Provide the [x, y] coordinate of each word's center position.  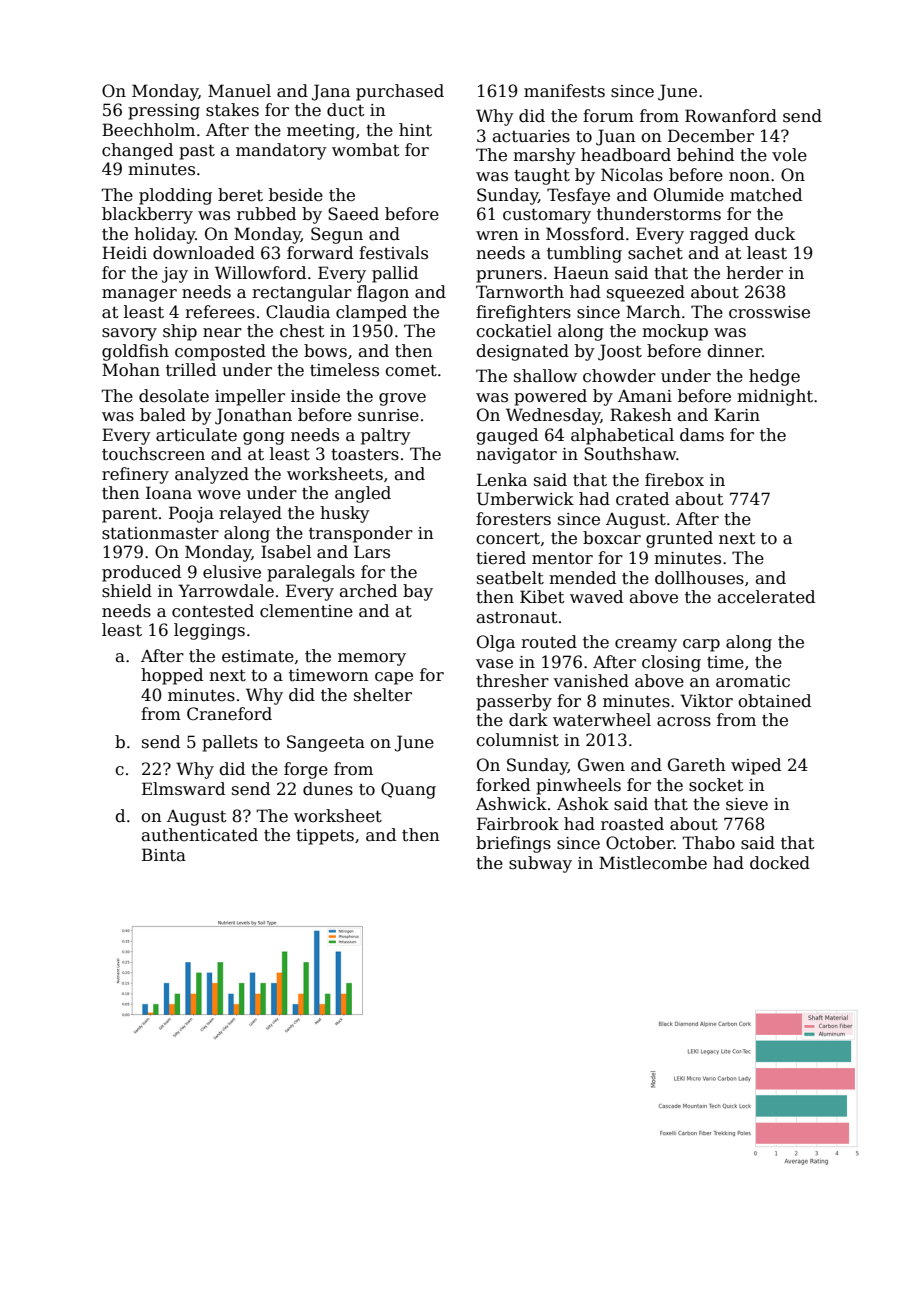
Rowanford [731, 116]
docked [780, 863]
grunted [679, 539]
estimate [258, 656]
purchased [400, 92]
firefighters [523, 313]
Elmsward [183, 789]
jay [175, 275]
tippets [325, 837]
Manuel [239, 91]
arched [368, 591]
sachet [655, 253]
